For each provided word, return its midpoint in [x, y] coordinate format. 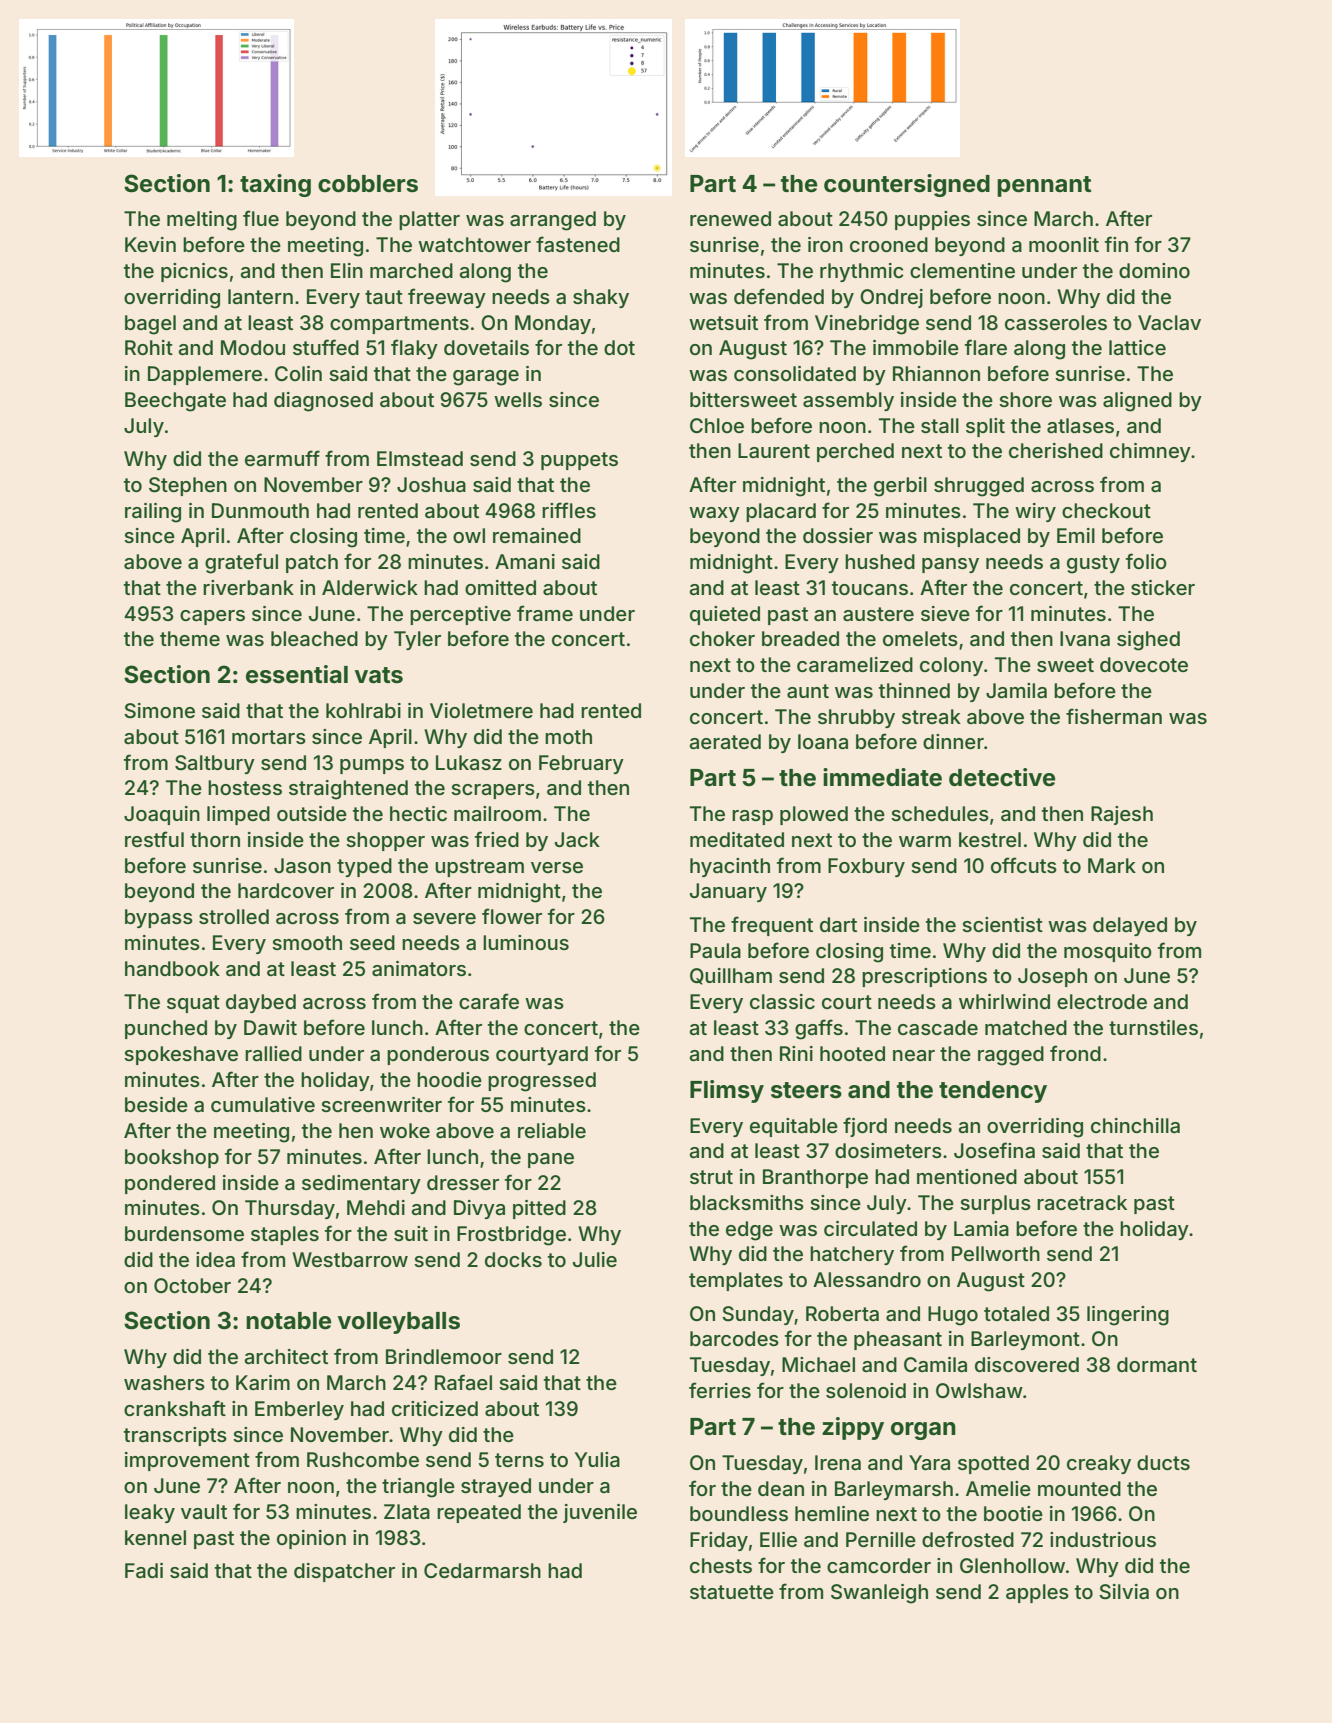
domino [1154, 270]
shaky [601, 298]
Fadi [144, 1570]
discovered [1027, 1364]
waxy [714, 514]
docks [513, 1259]
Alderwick [370, 587]
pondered [170, 1184]
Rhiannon [936, 373]
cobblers [368, 184]
